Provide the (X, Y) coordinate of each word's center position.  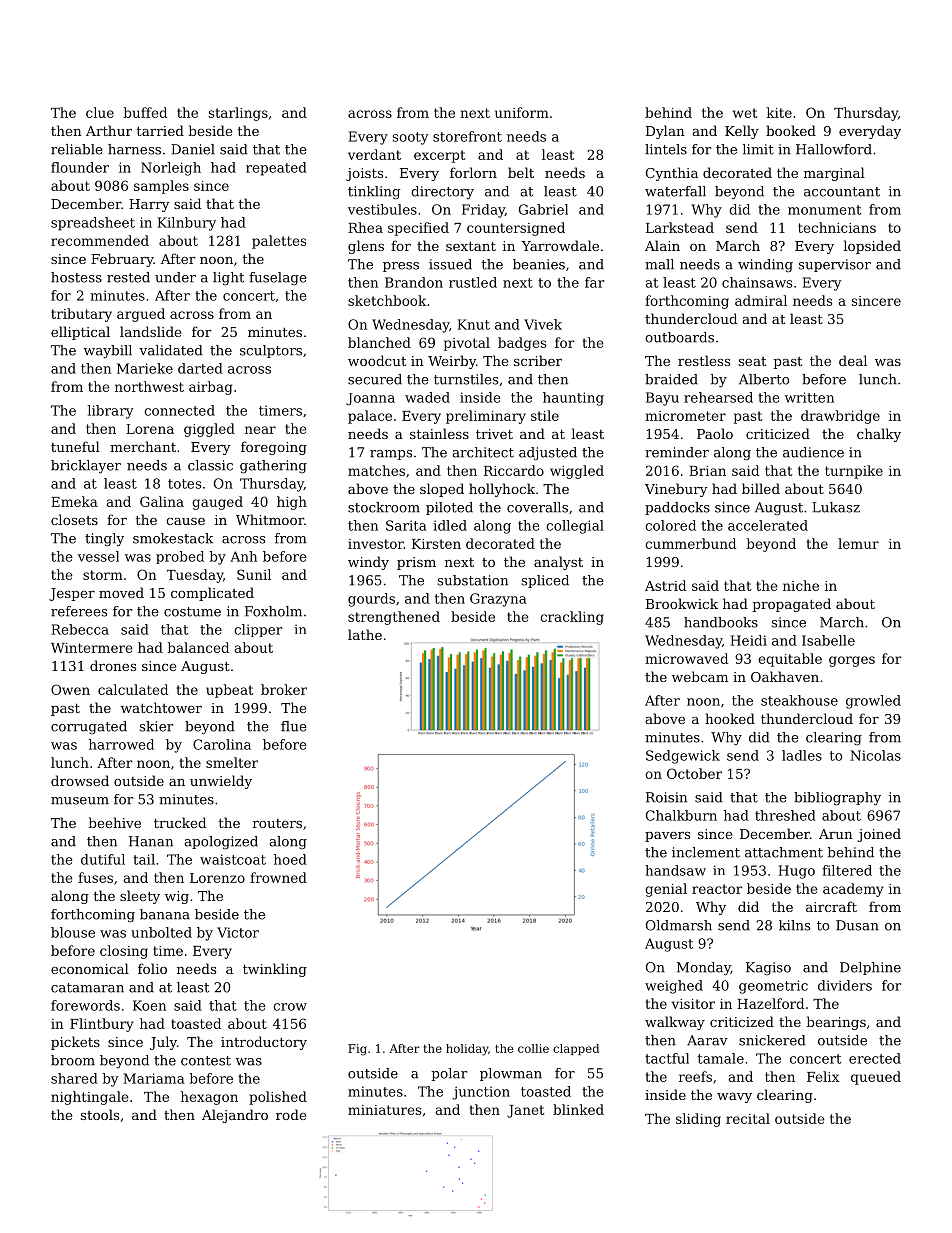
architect (483, 452)
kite (779, 112)
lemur (858, 543)
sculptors (271, 351)
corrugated (89, 727)
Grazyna (498, 600)
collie (533, 1048)
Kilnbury (186, 224)
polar (449, 1074)
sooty (410, 138)
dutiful (103, 859)
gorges (852, 661)
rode (291, 1114)
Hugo (796, 872)
